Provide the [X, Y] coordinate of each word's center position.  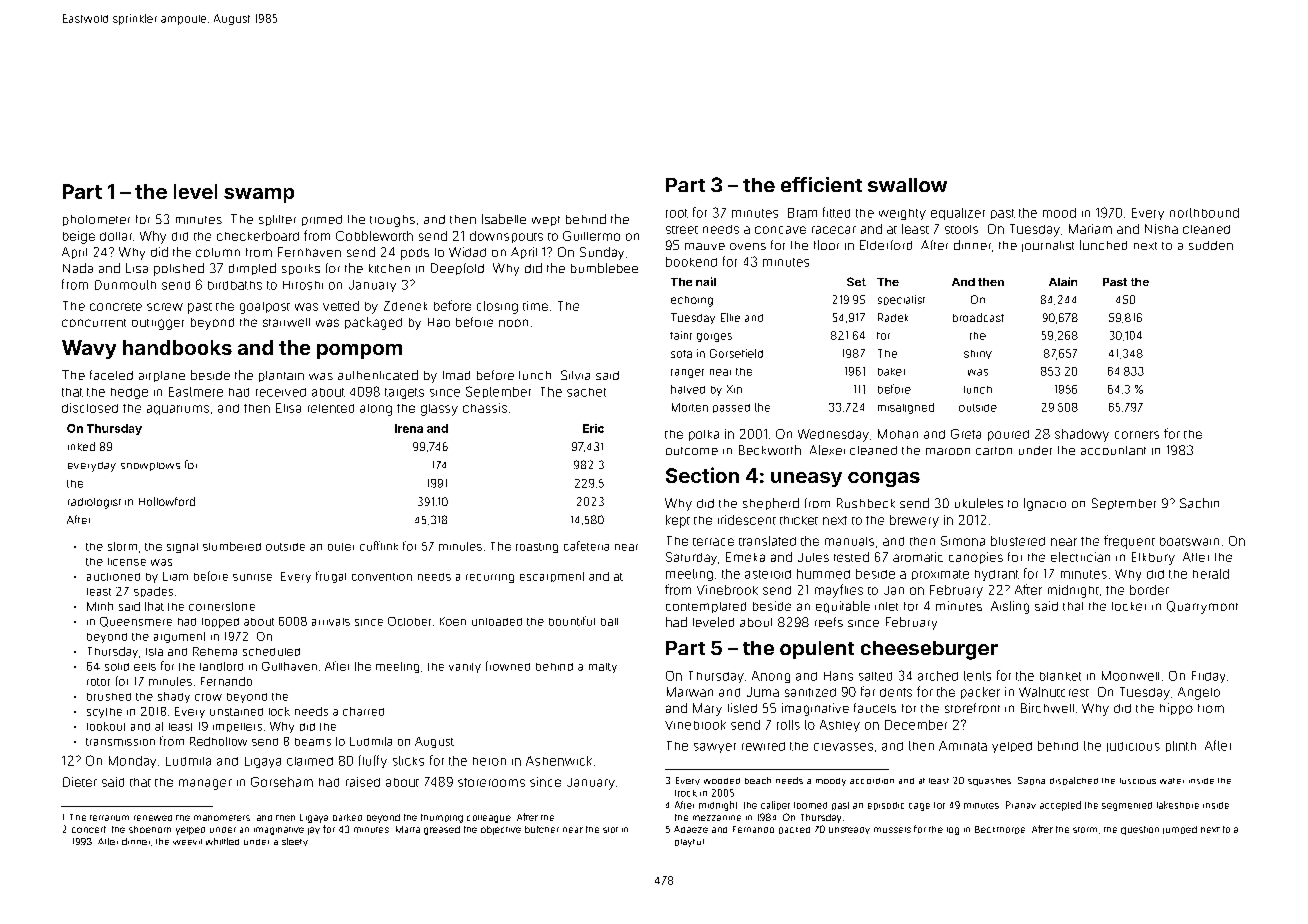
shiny [978, 354]
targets [404, 393]
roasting [537, 548]
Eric [593, 428]
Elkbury [1153, 558]
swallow [907, 185]
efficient [821, 184]
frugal [331, 577]
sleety [295, 842]
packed [794, 830]
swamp [259, 195]
